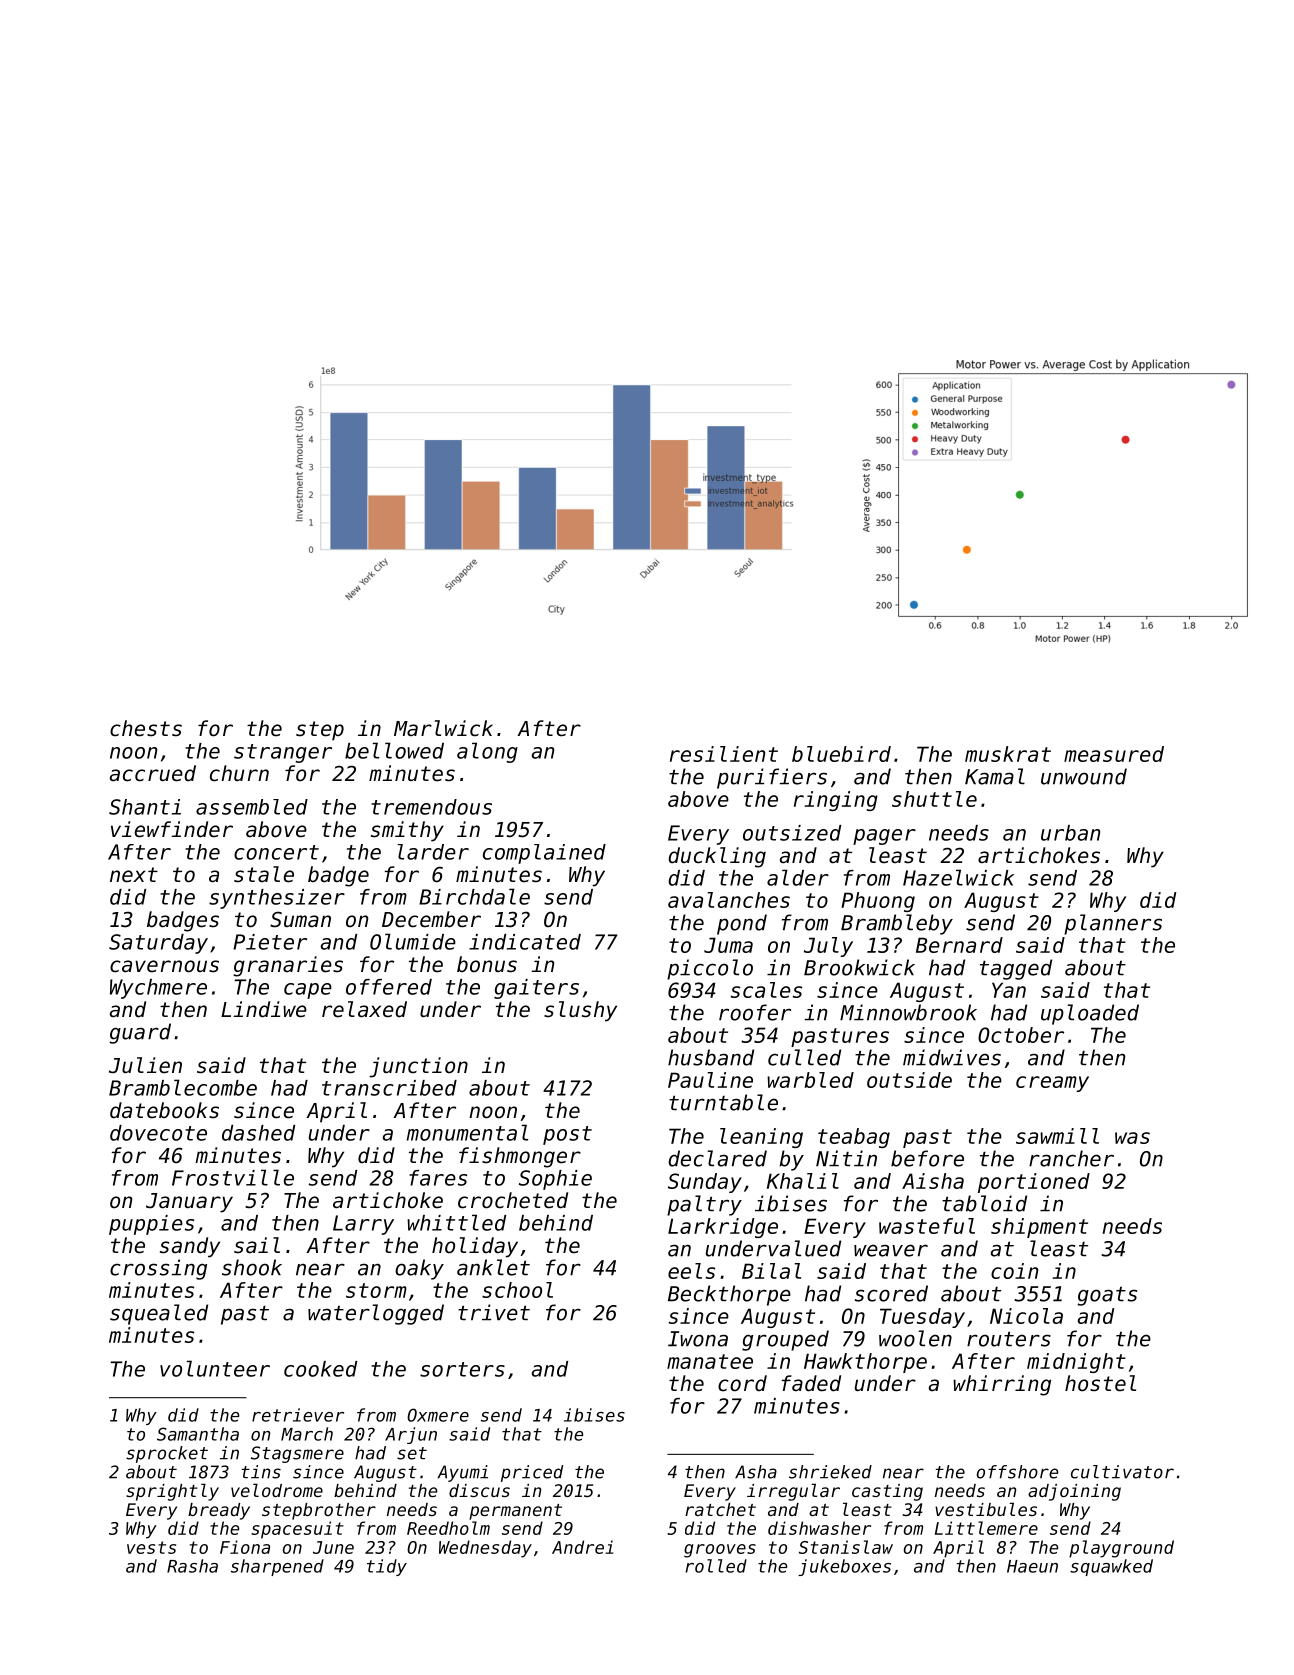 The height and width of the screenshot is (1675, 1294). What do you see at coordinates (277, 1567) in the screenshot?
I see `sharpened` at bounding box center [277, 1567].
